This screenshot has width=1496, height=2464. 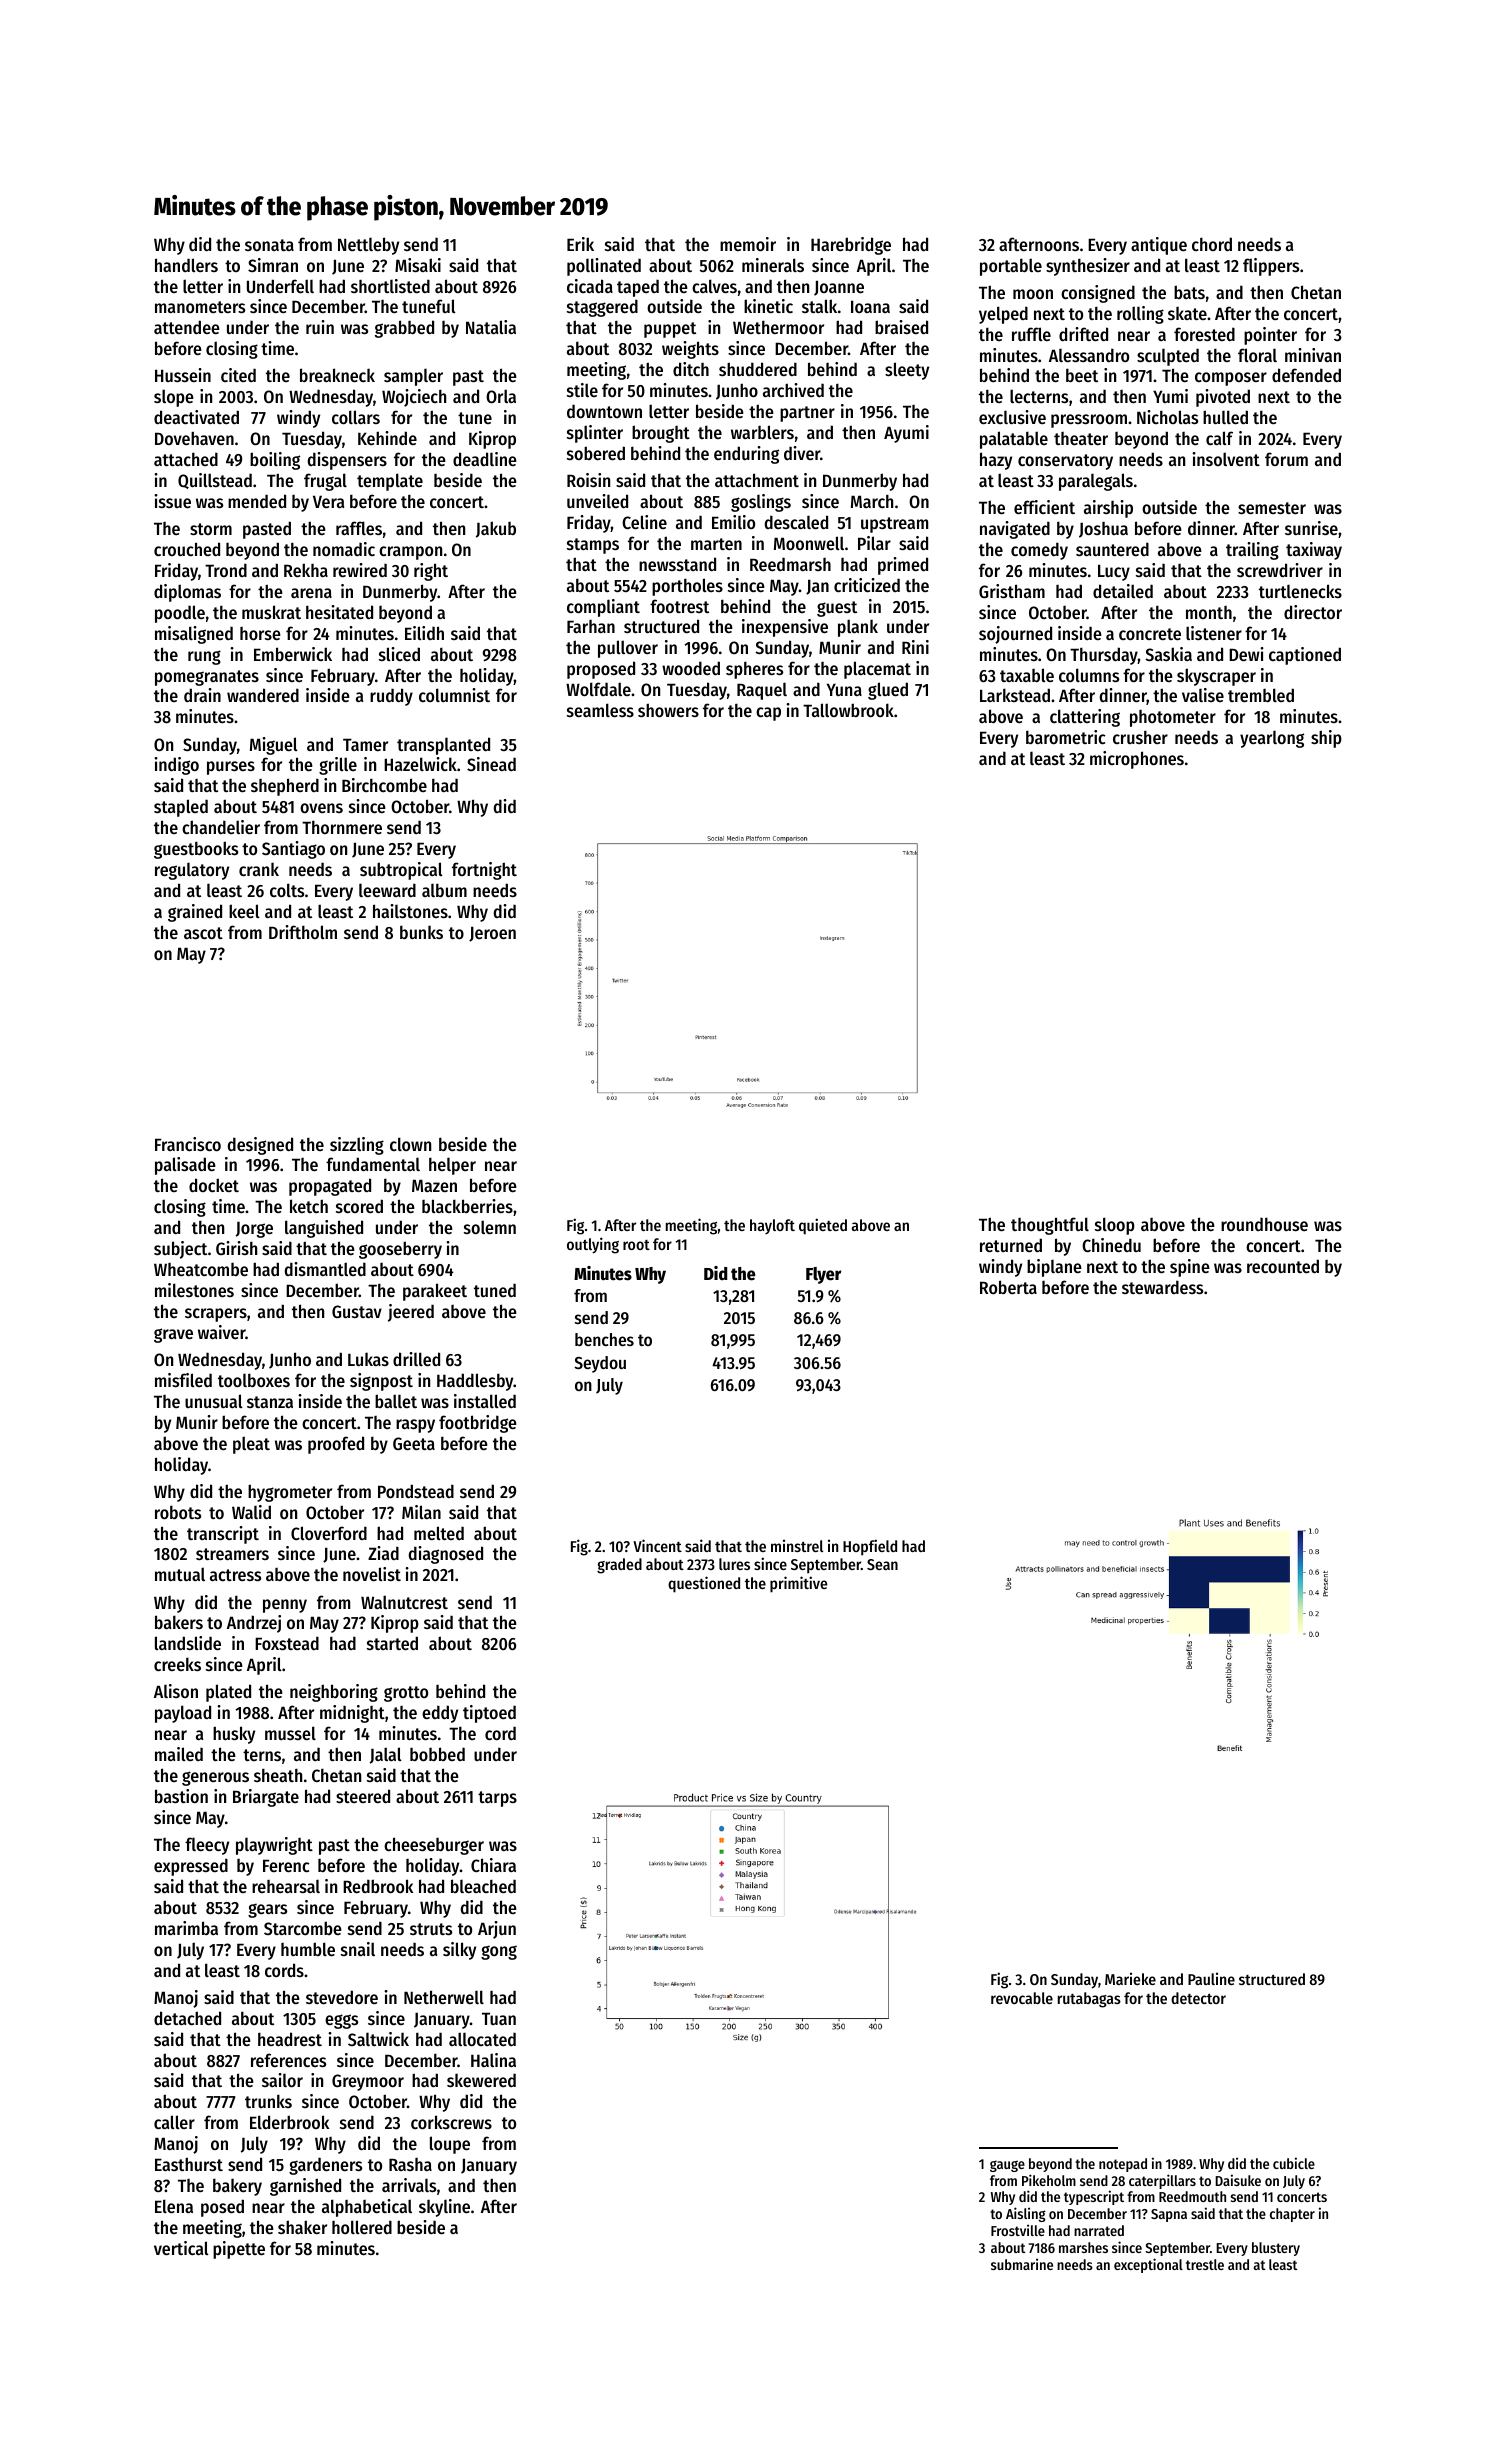 I want to click on Driftholm, so click(x=303, y=932).
